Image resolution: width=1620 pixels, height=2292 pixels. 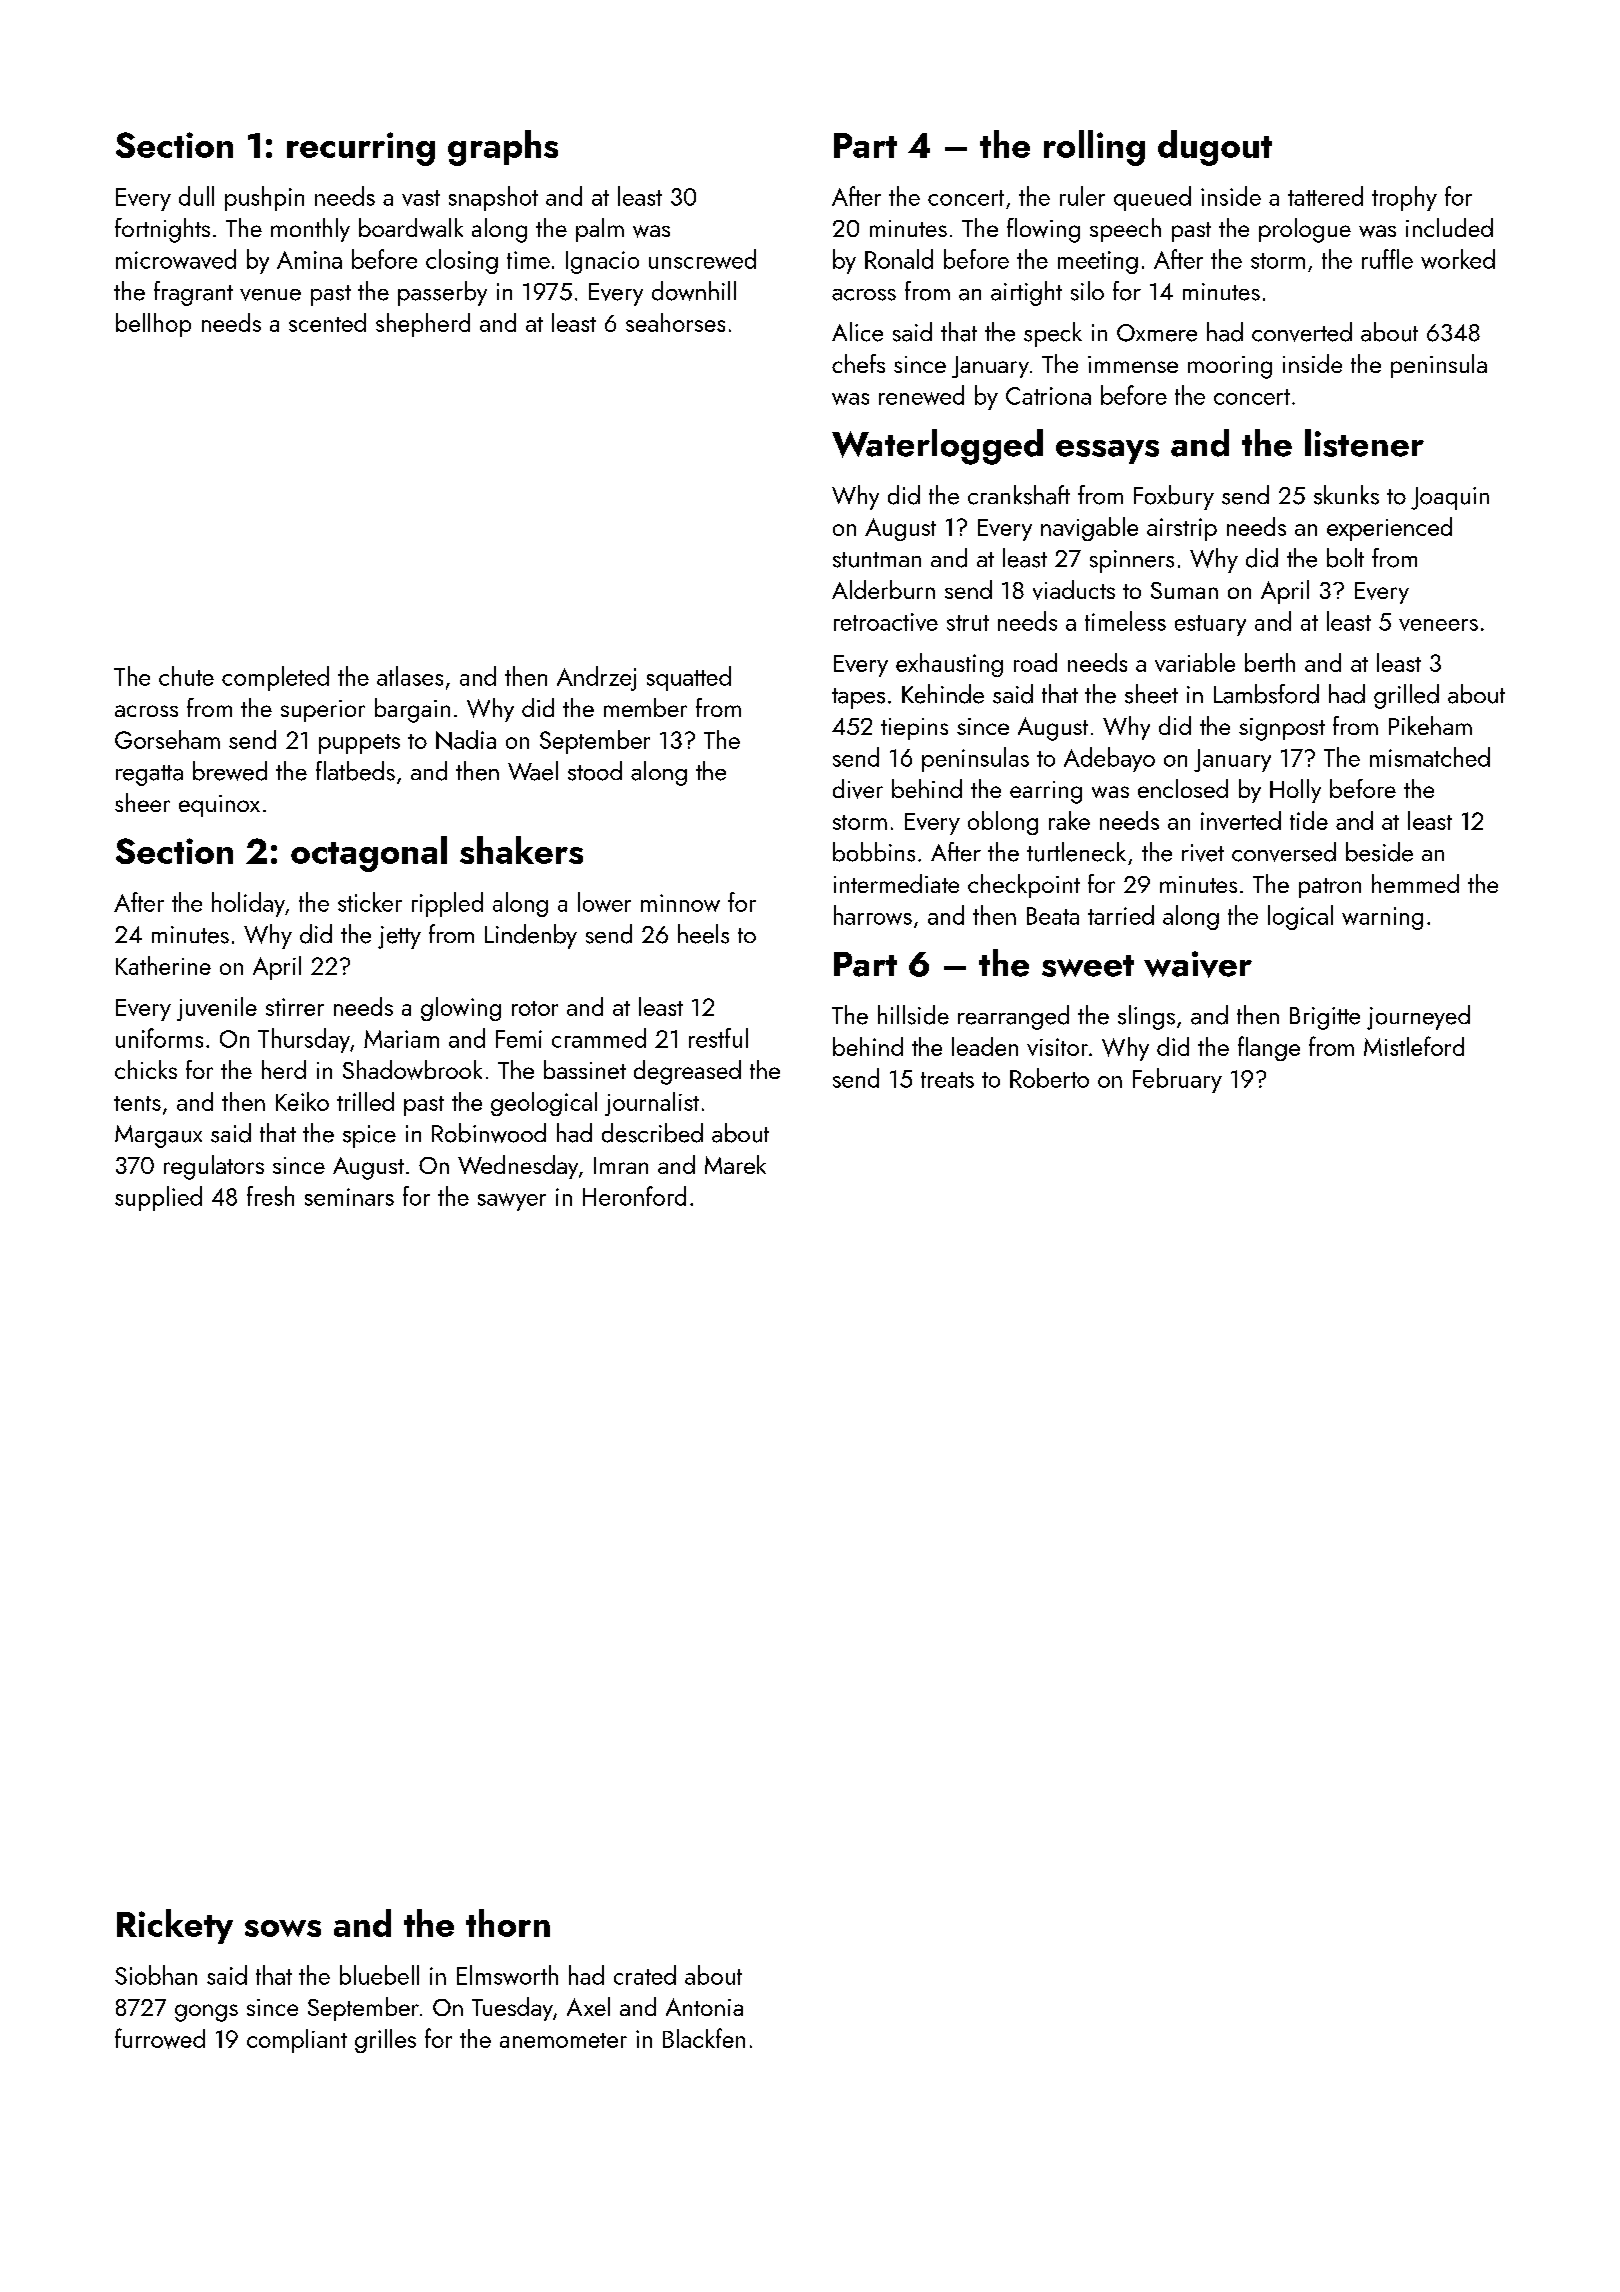 What do you see at coordinates (645, 1975) in the screenshot?
I see `crated` at bounding box center [645, 1975].
